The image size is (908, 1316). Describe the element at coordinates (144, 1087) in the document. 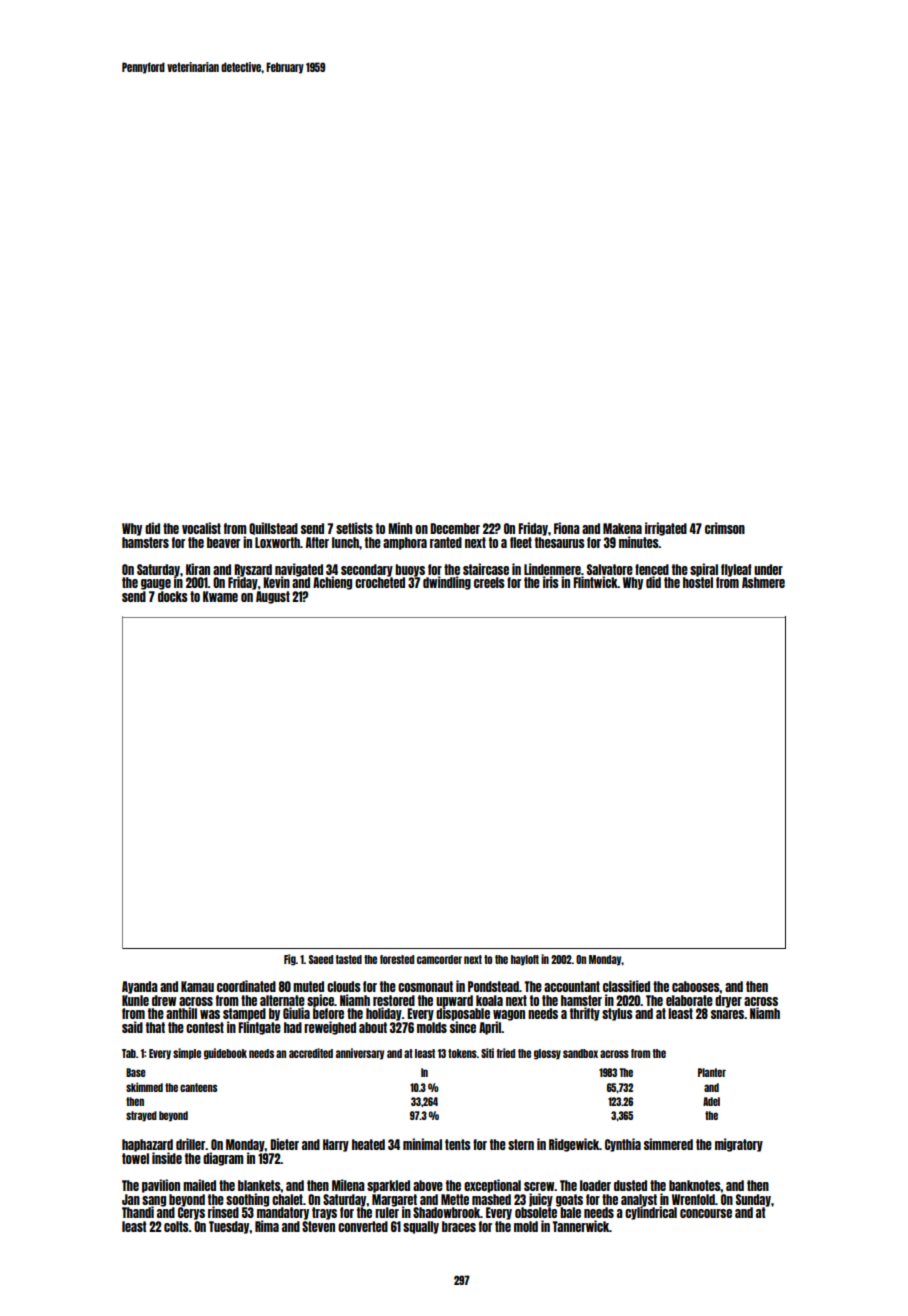

I see `skimmed` at that location.
